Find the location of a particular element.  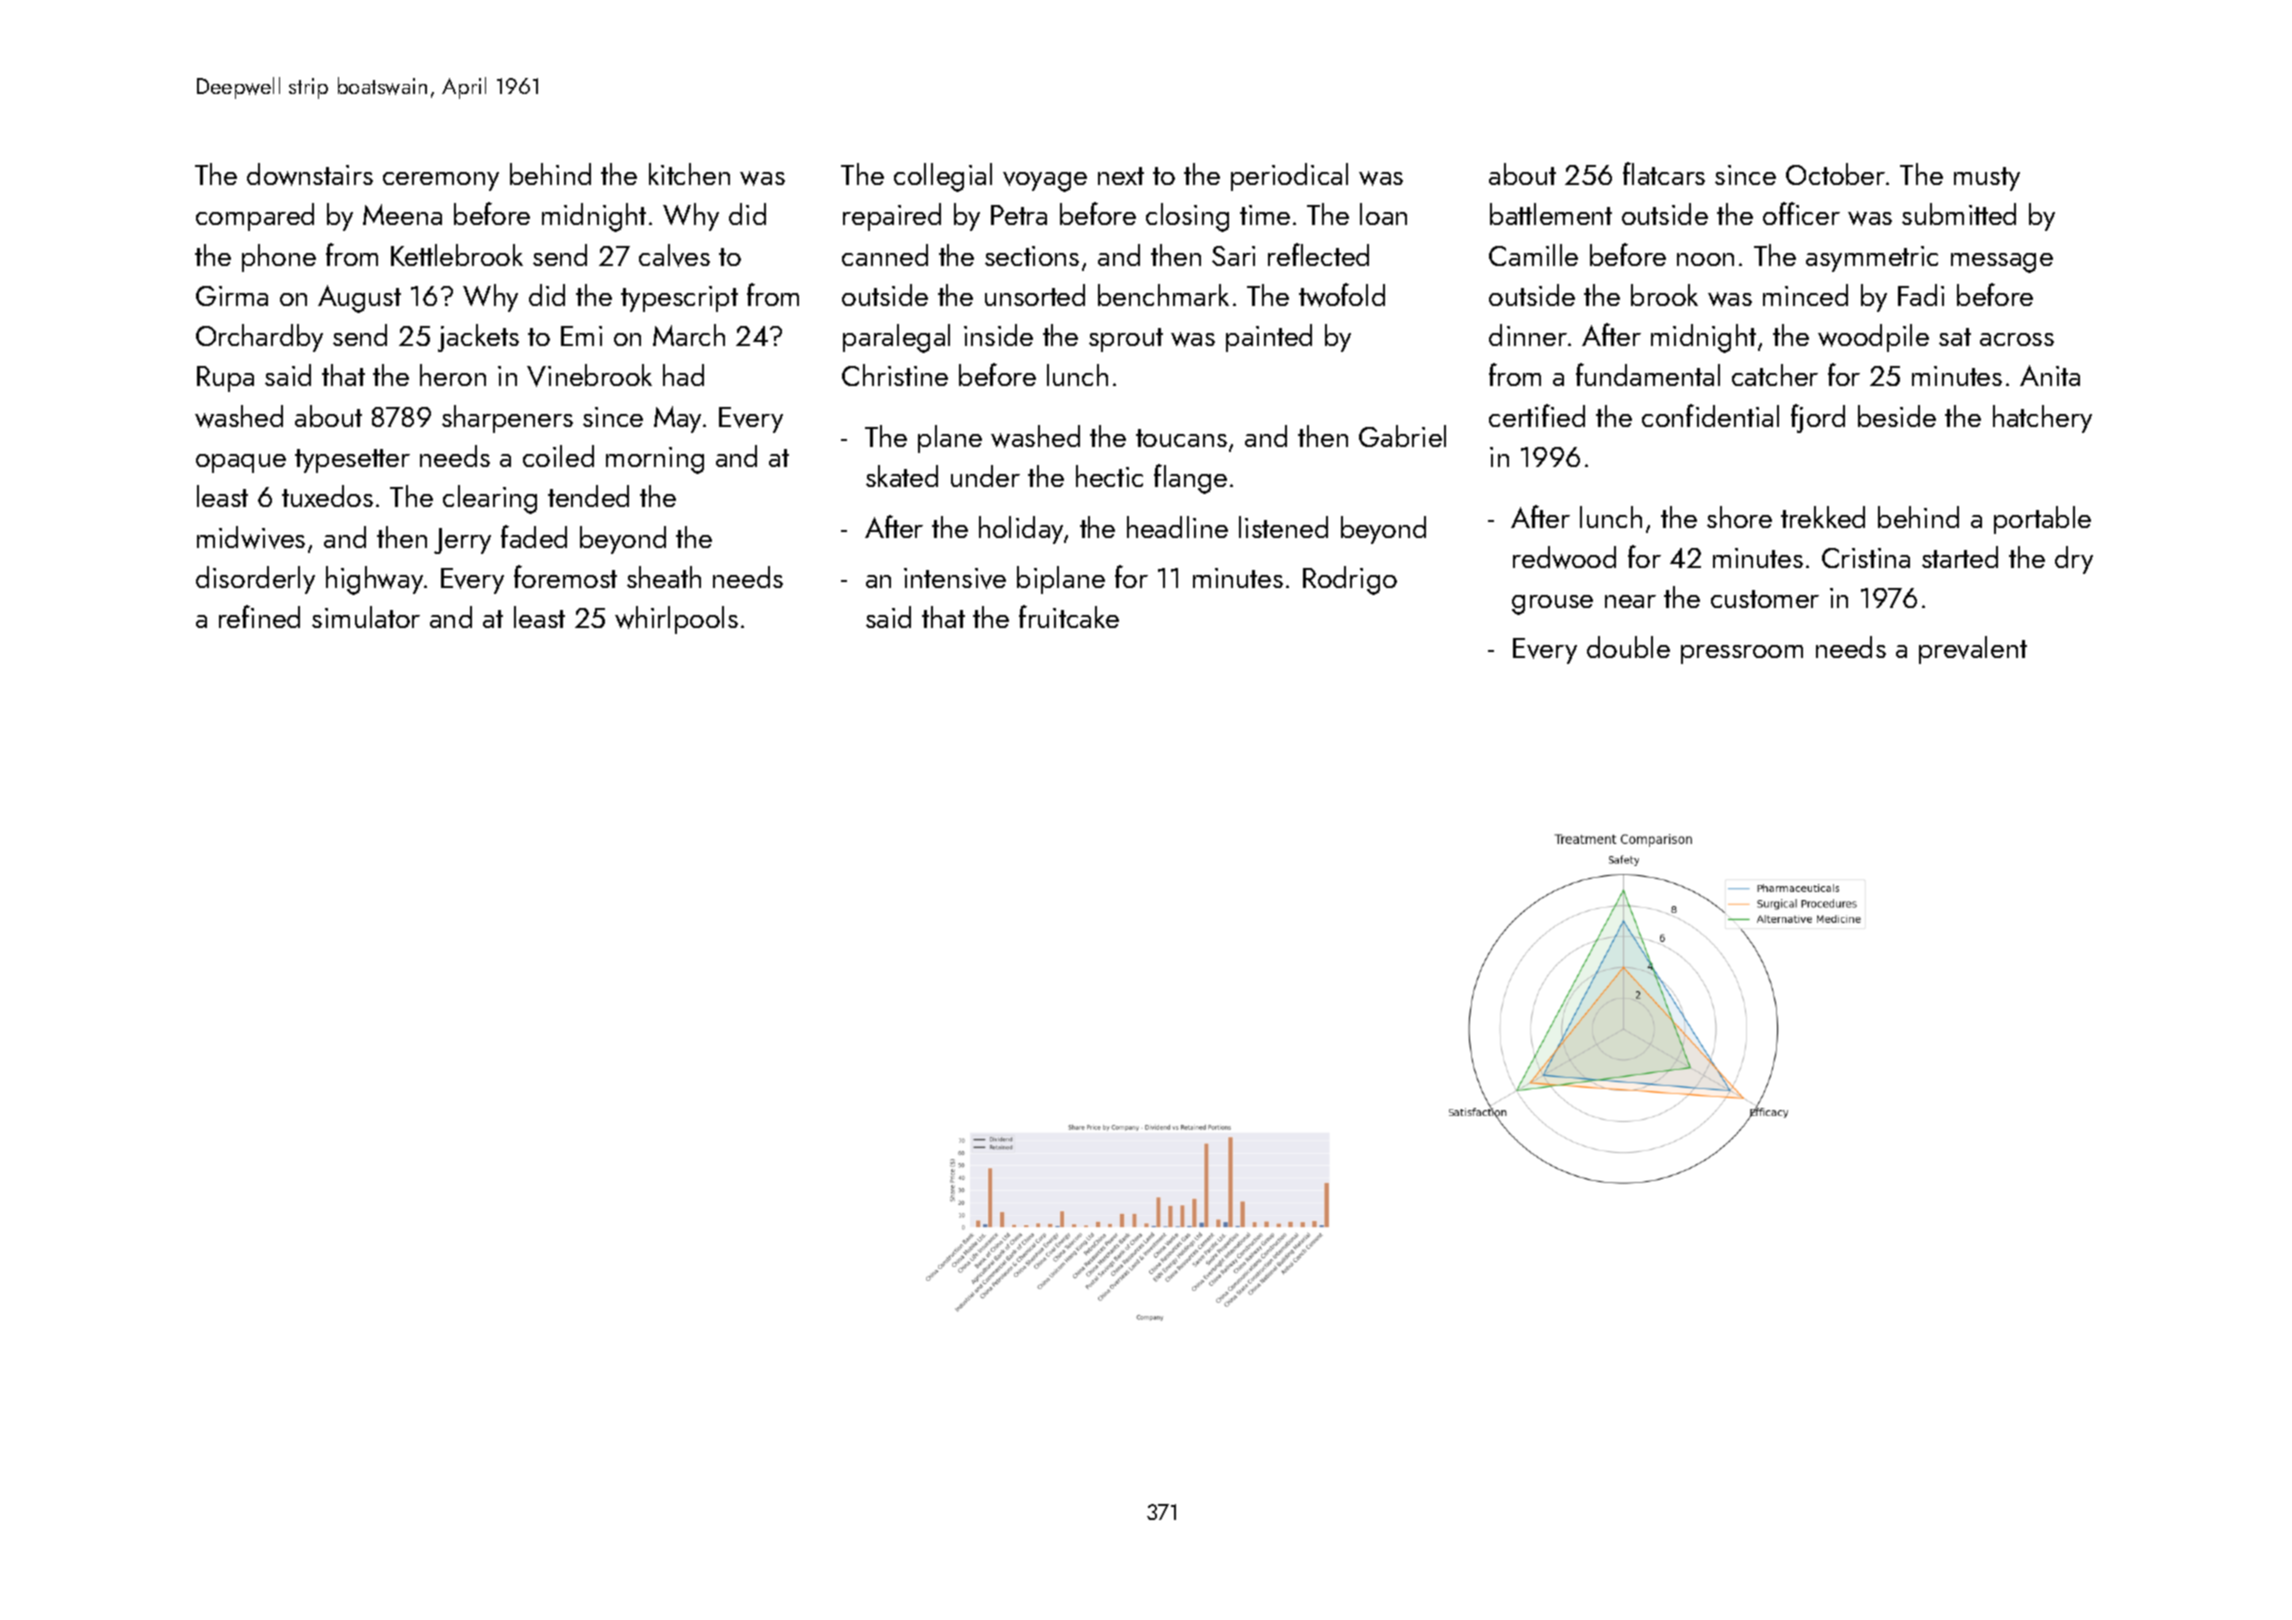

whirlpools is located at coordinates (676, 620).
